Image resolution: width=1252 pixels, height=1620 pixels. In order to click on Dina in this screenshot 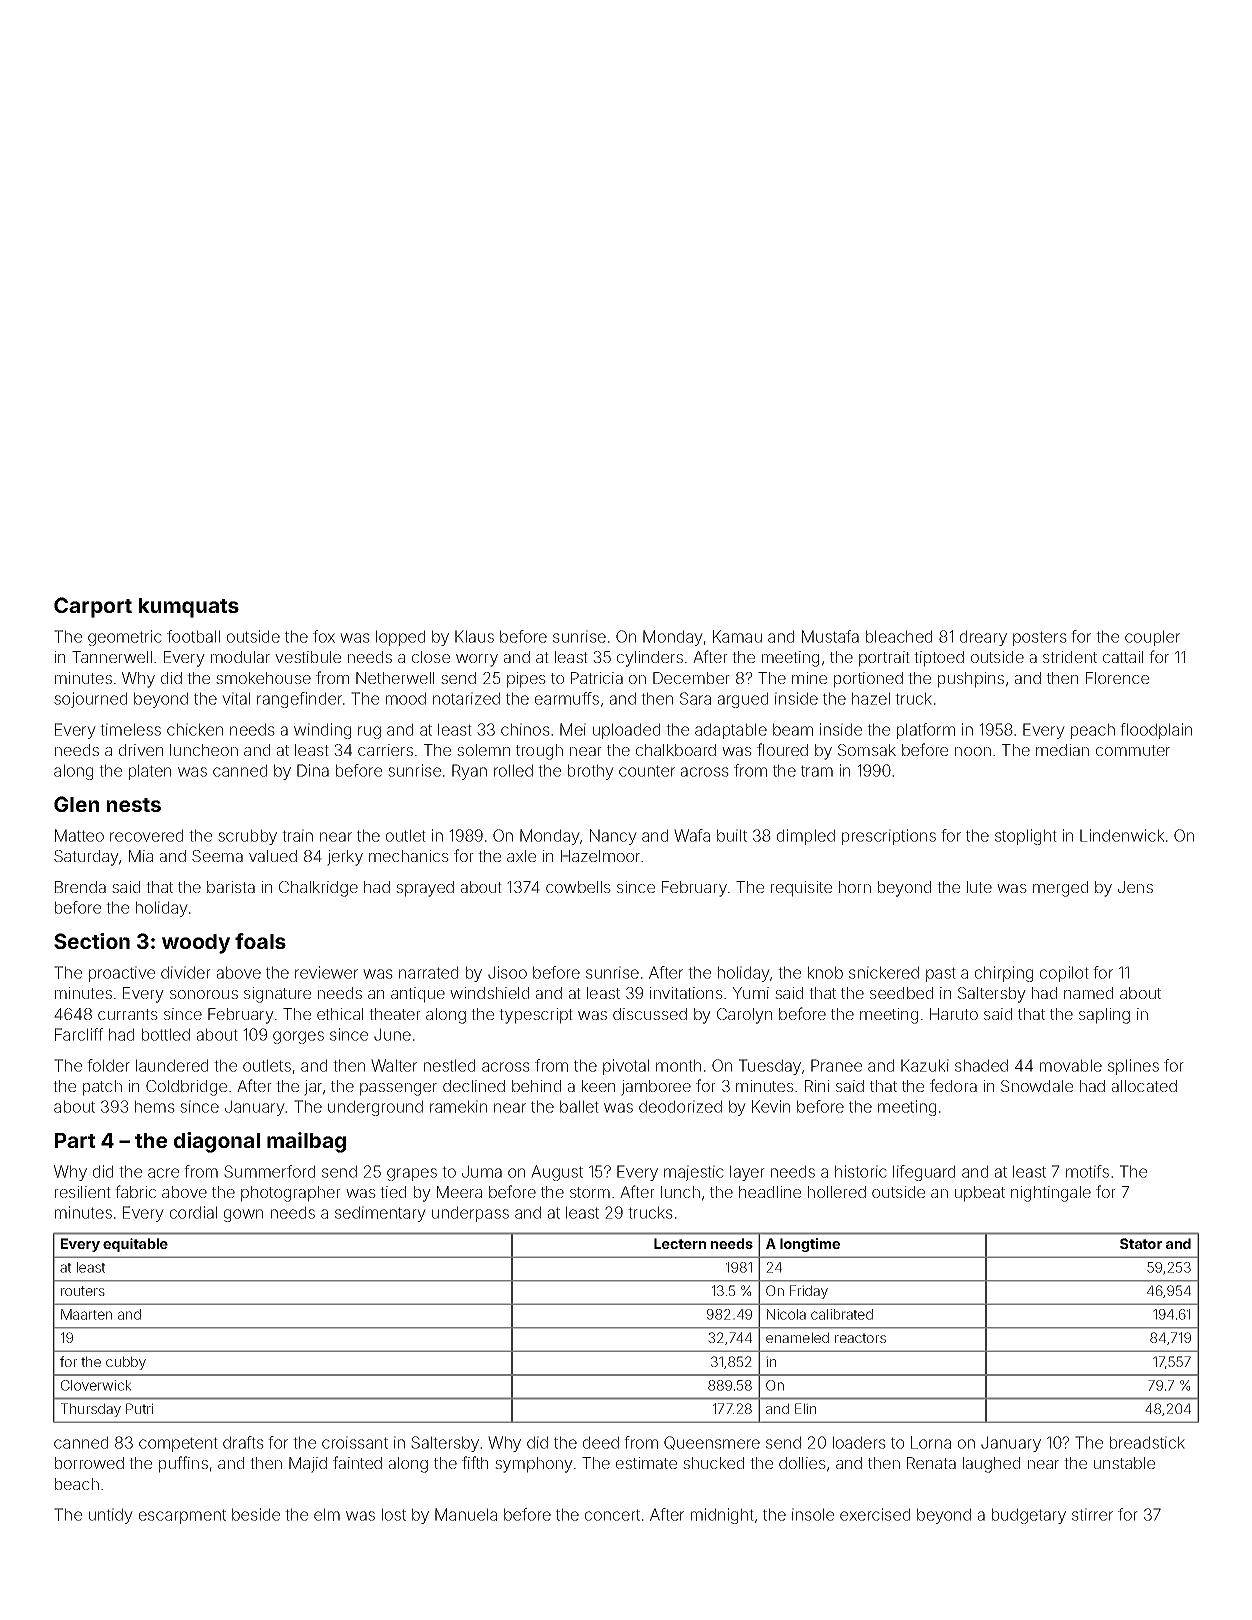, I will do `click(313, 770)`.
